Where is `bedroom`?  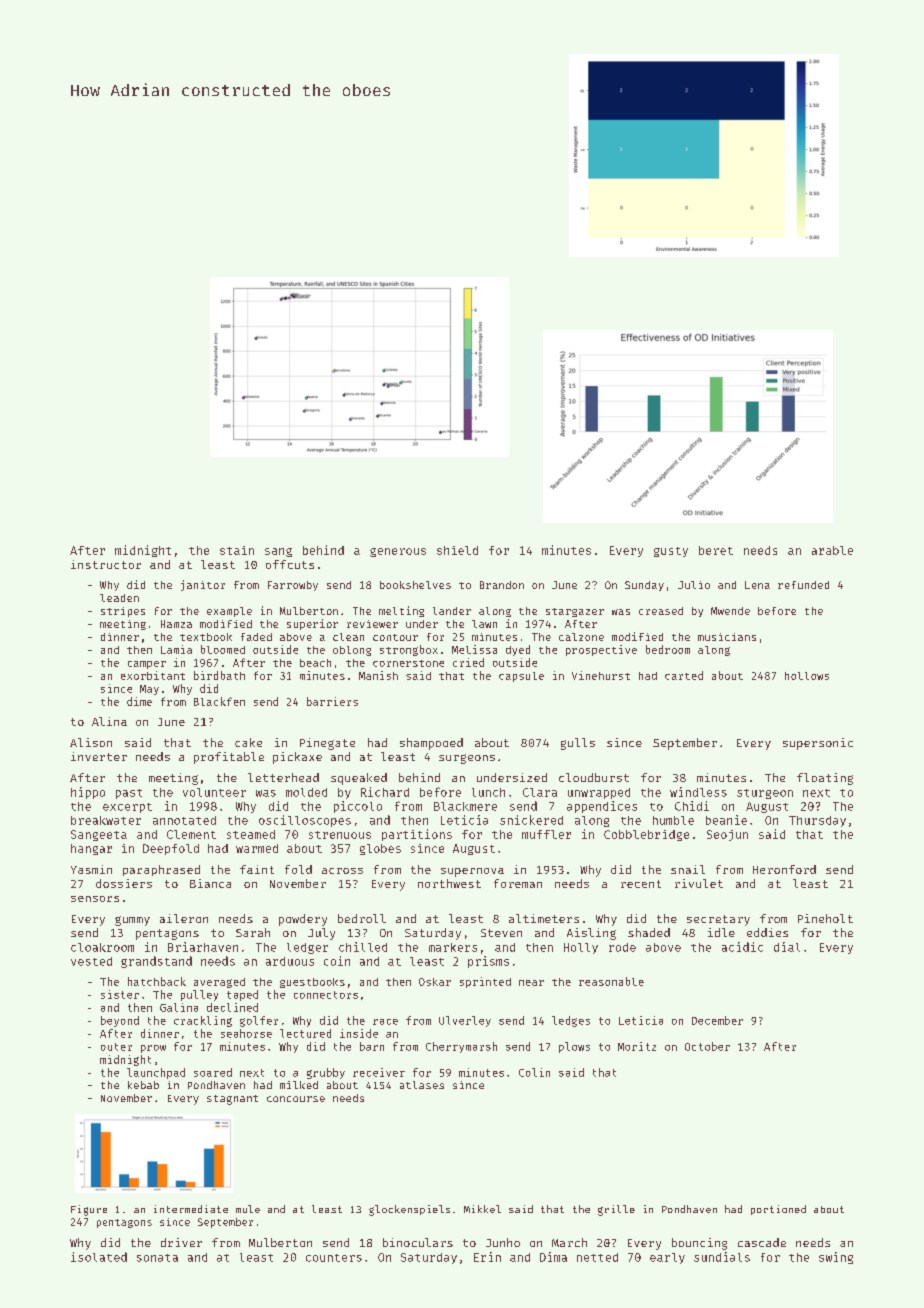
bedroom is located at coordinates (668, 649).
